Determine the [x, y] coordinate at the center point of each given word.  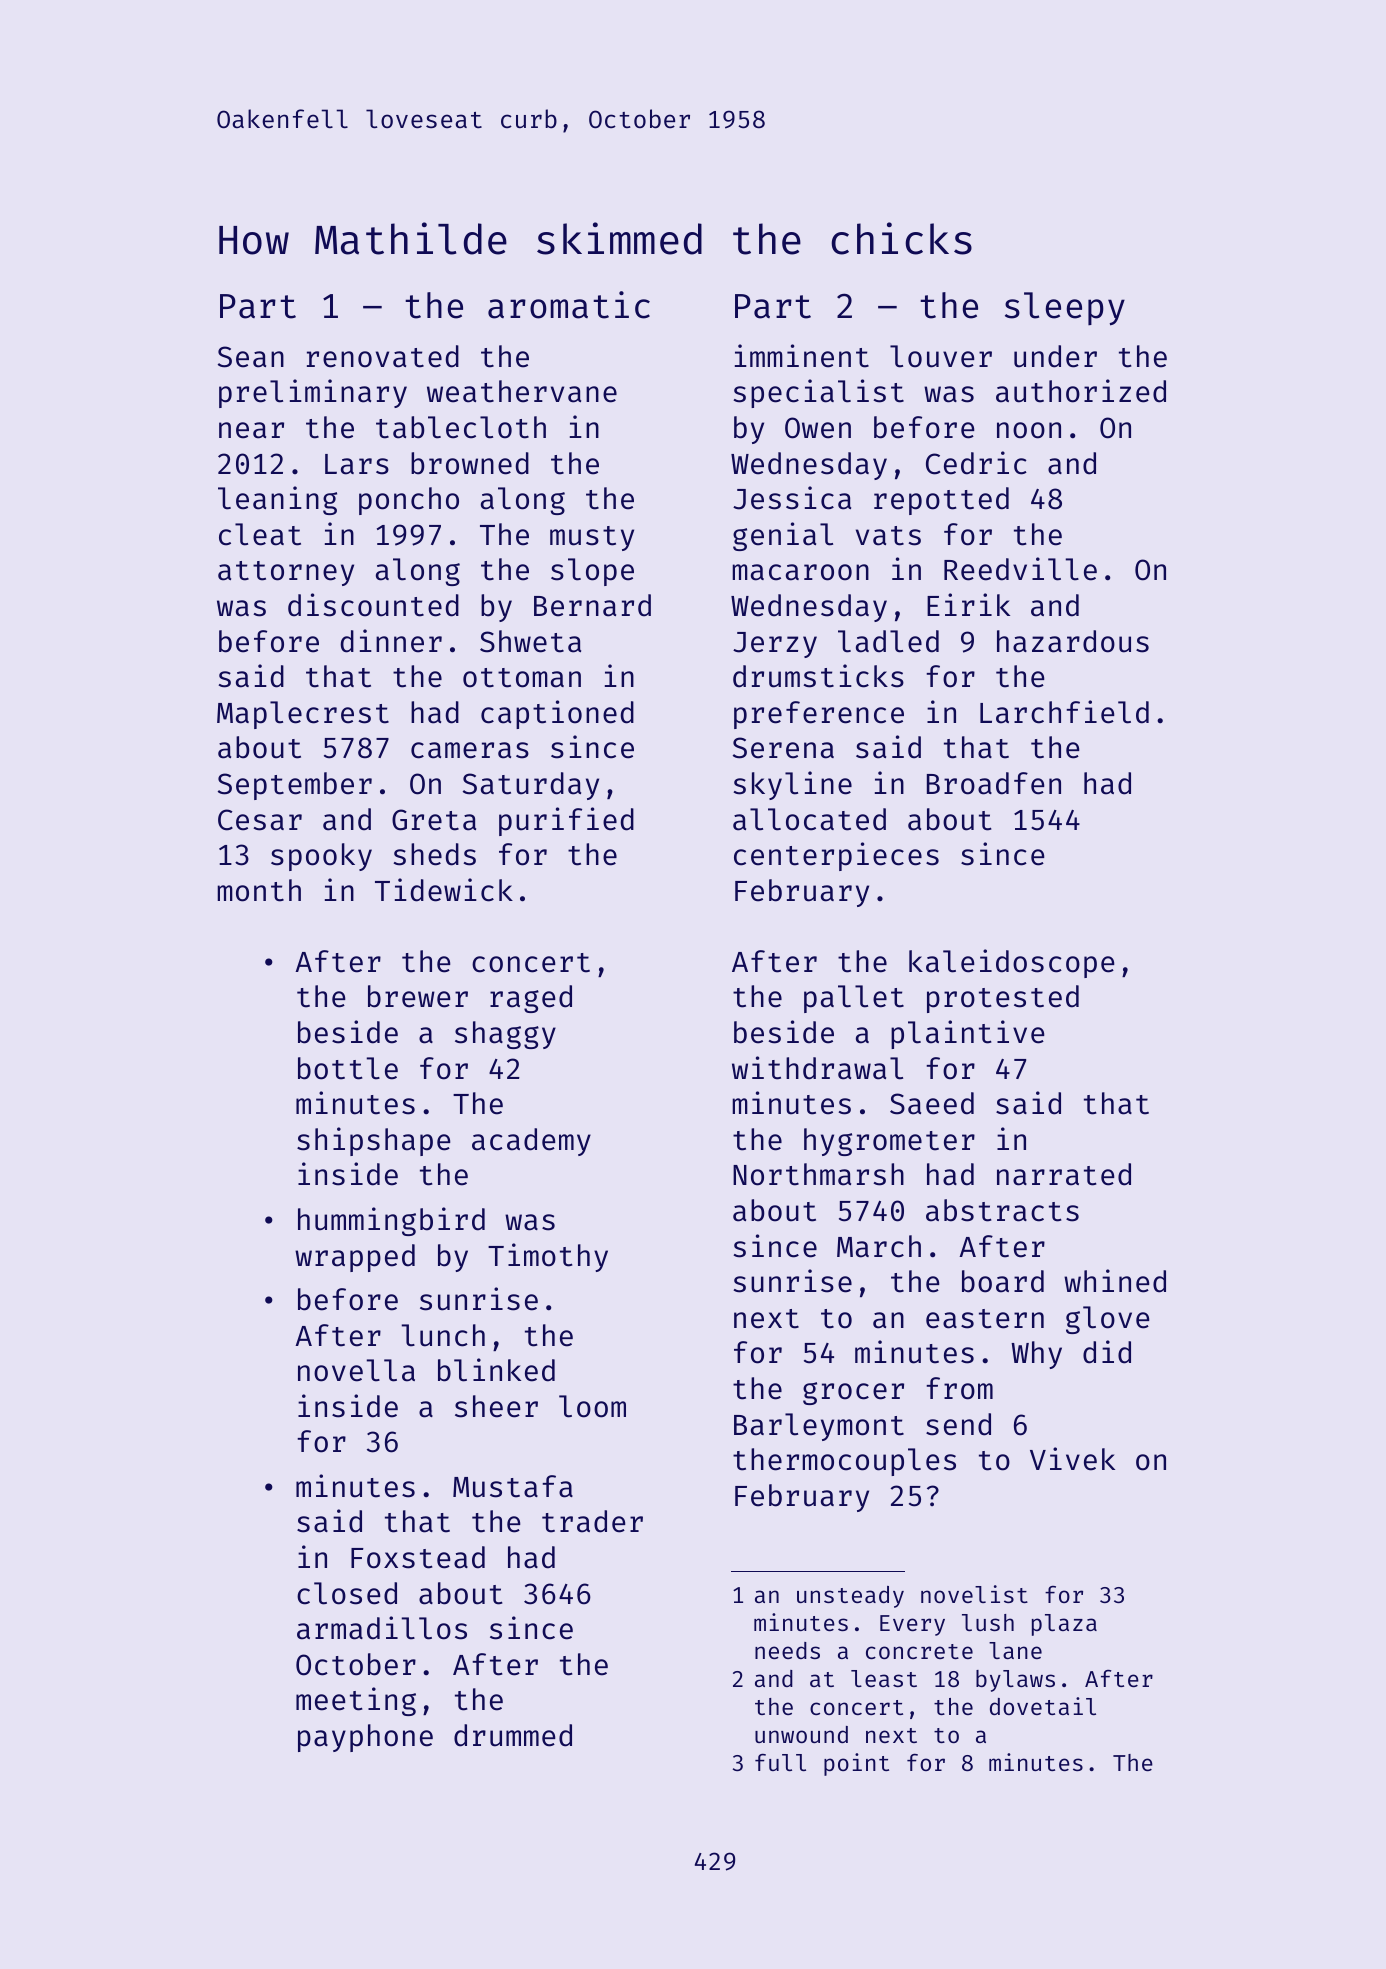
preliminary [313, 393]
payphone [365, 1738]
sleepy [1065, 309]
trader [592, 1521]
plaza [1064, 1625]
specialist [818, 393]
